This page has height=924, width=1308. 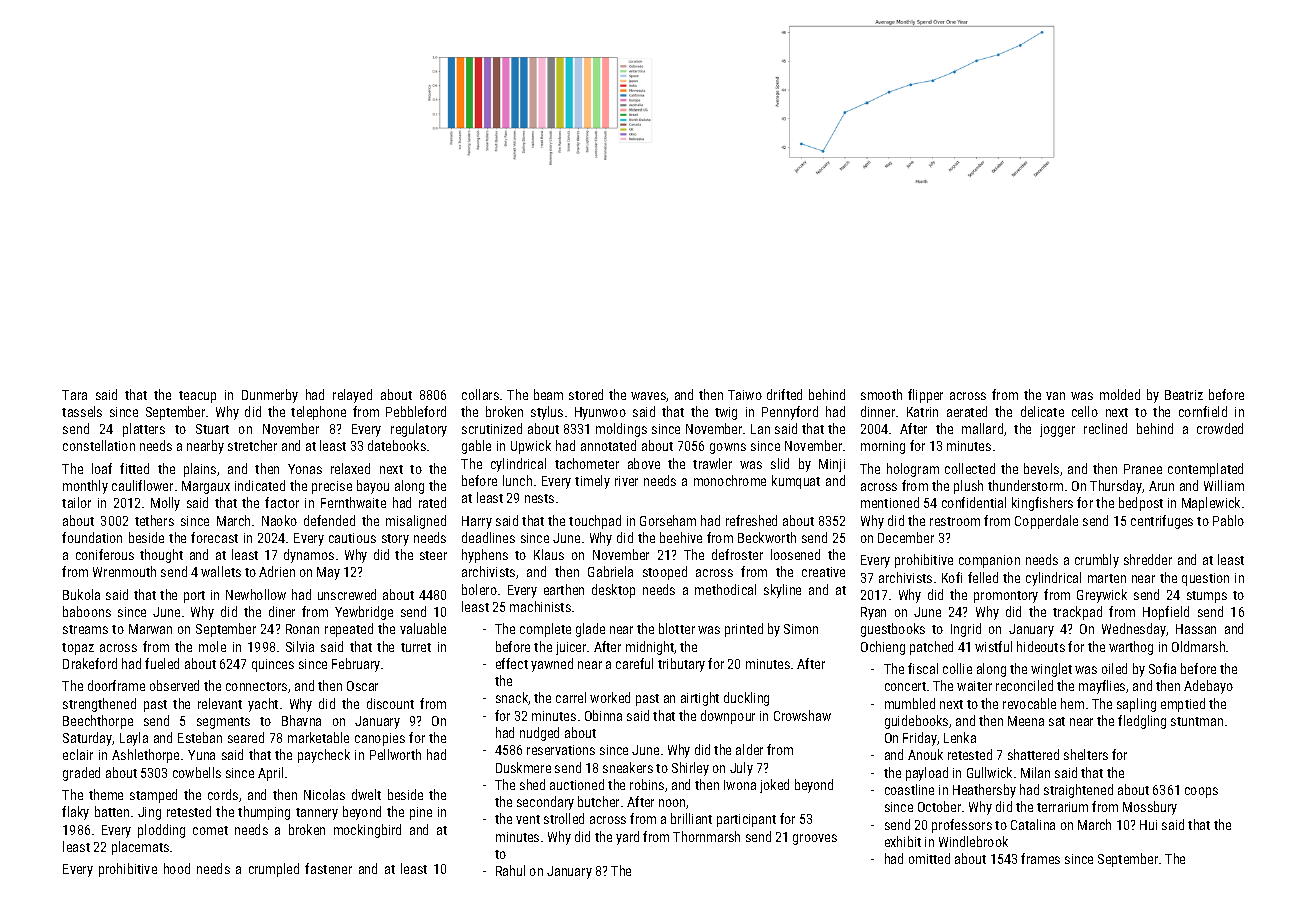 I want to click on companion, so click(x=989, y=561).
